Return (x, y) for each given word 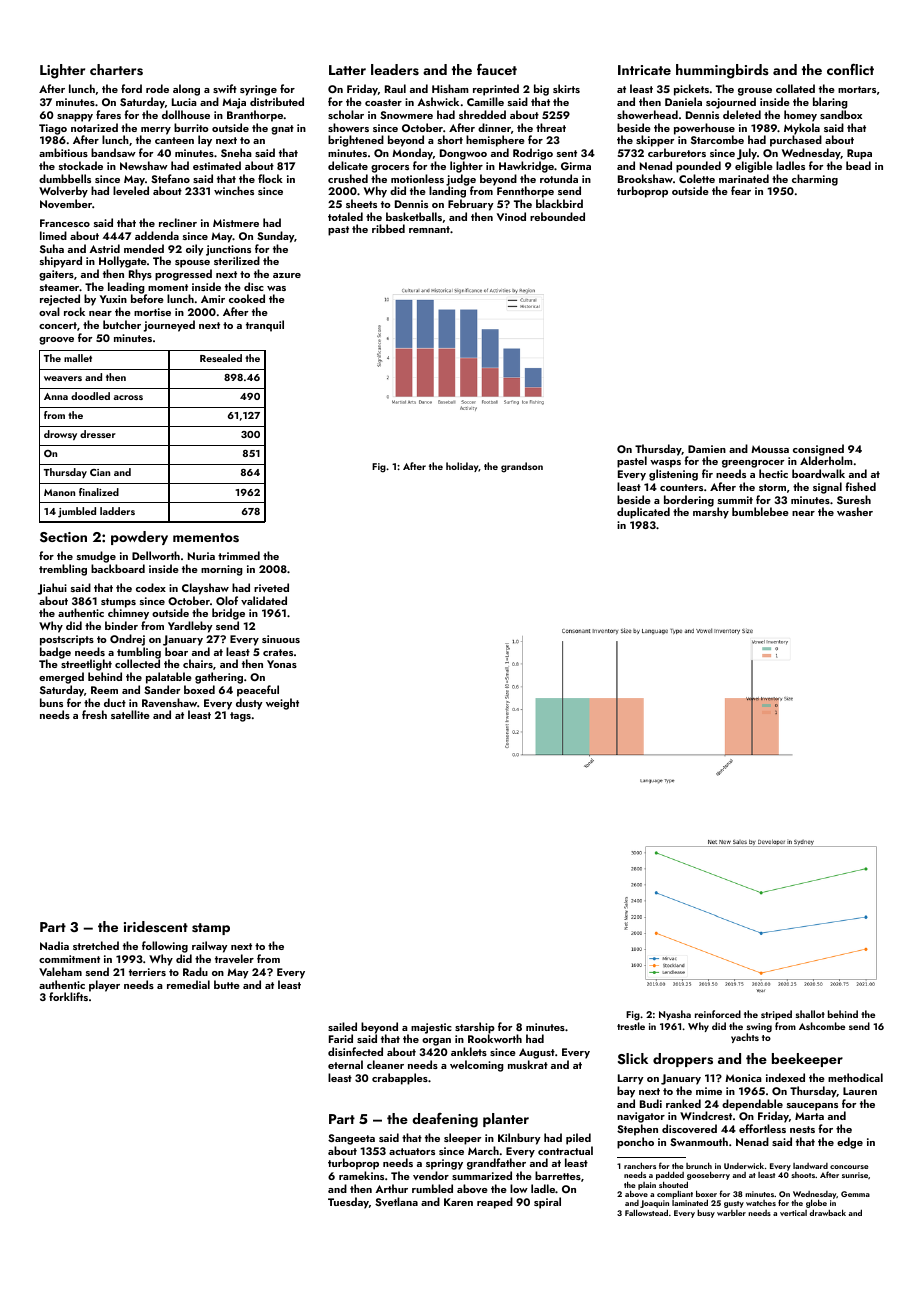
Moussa (770, 449)
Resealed (221, 358)
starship (475, 1028)
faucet (497, 69)
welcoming (477, 1066)
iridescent (156, 926)
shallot (810, 1014)
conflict (850, 69)
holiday (462, 467)
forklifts (68, 996)
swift (225, 88)
